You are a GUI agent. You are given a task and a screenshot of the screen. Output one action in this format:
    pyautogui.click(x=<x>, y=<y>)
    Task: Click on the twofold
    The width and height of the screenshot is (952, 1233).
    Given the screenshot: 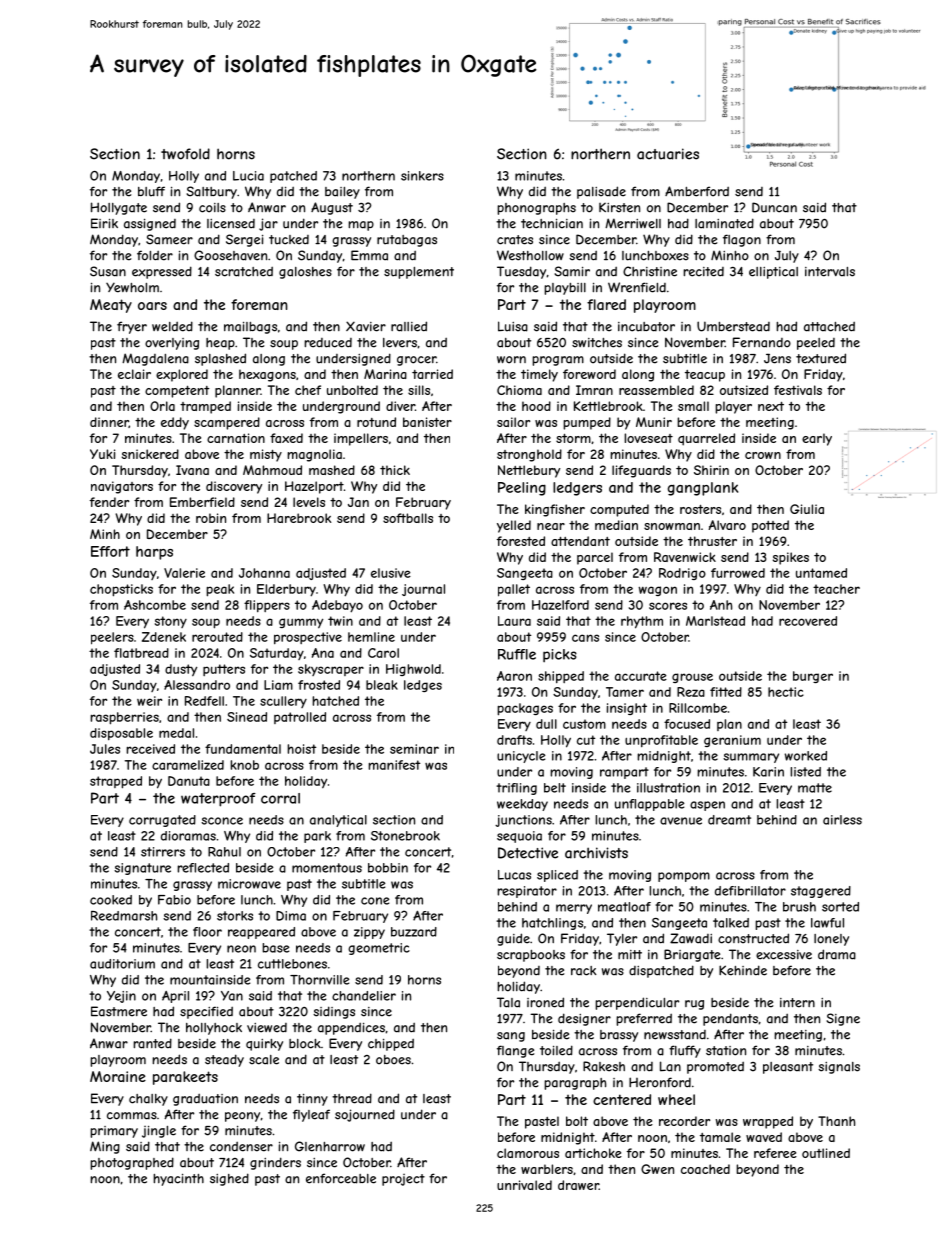 What is the action you would take?
    pyautogui.click(x=185, y=154)
